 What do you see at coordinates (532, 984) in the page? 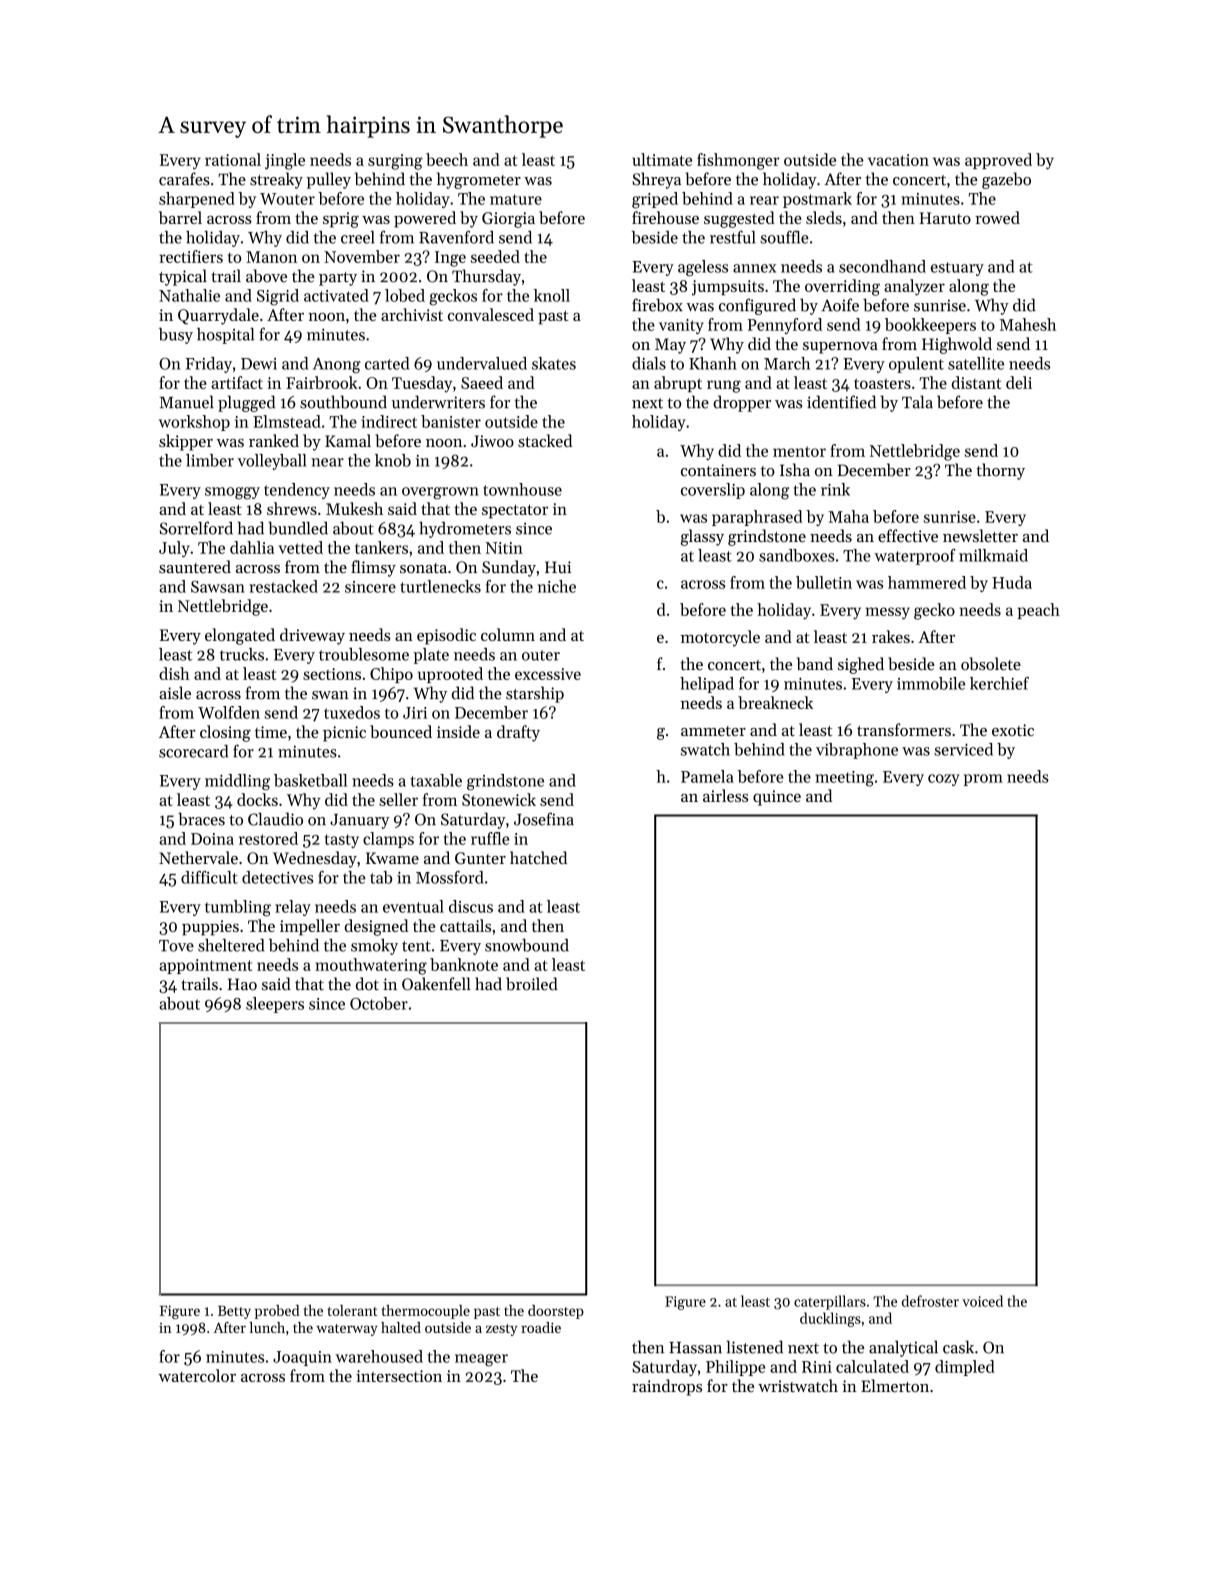
I see `broiled` at bounding box center [532, 984].
